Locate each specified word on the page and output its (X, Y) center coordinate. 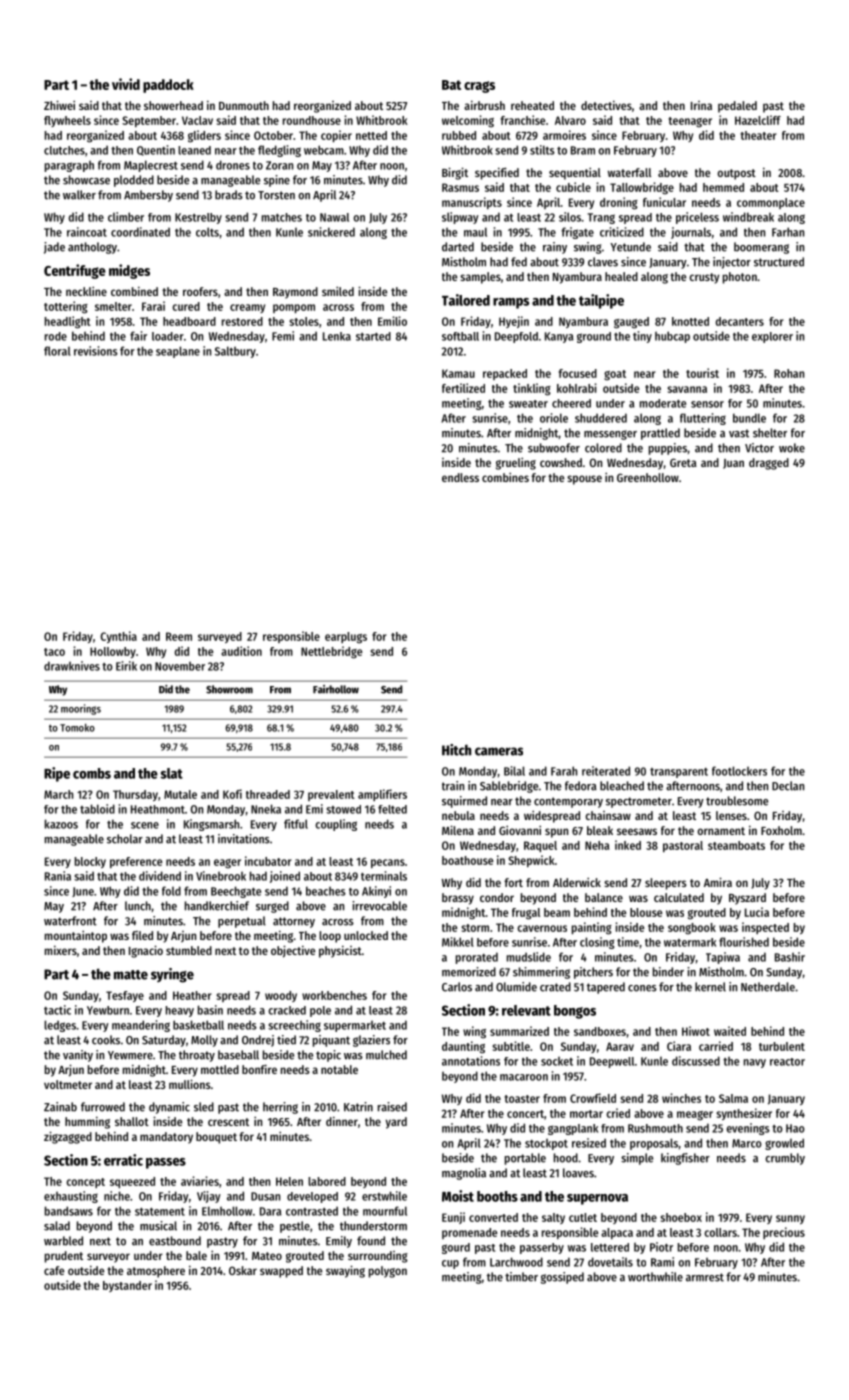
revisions (96, 351)
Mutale (180, 794)
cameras (499, 751)
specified (497, 173)
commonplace (771, 203)
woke (792, 448)
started (373, 336)
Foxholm (781, 830)
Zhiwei (59, 105)
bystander (127, 1286)
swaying (345, 1271)
